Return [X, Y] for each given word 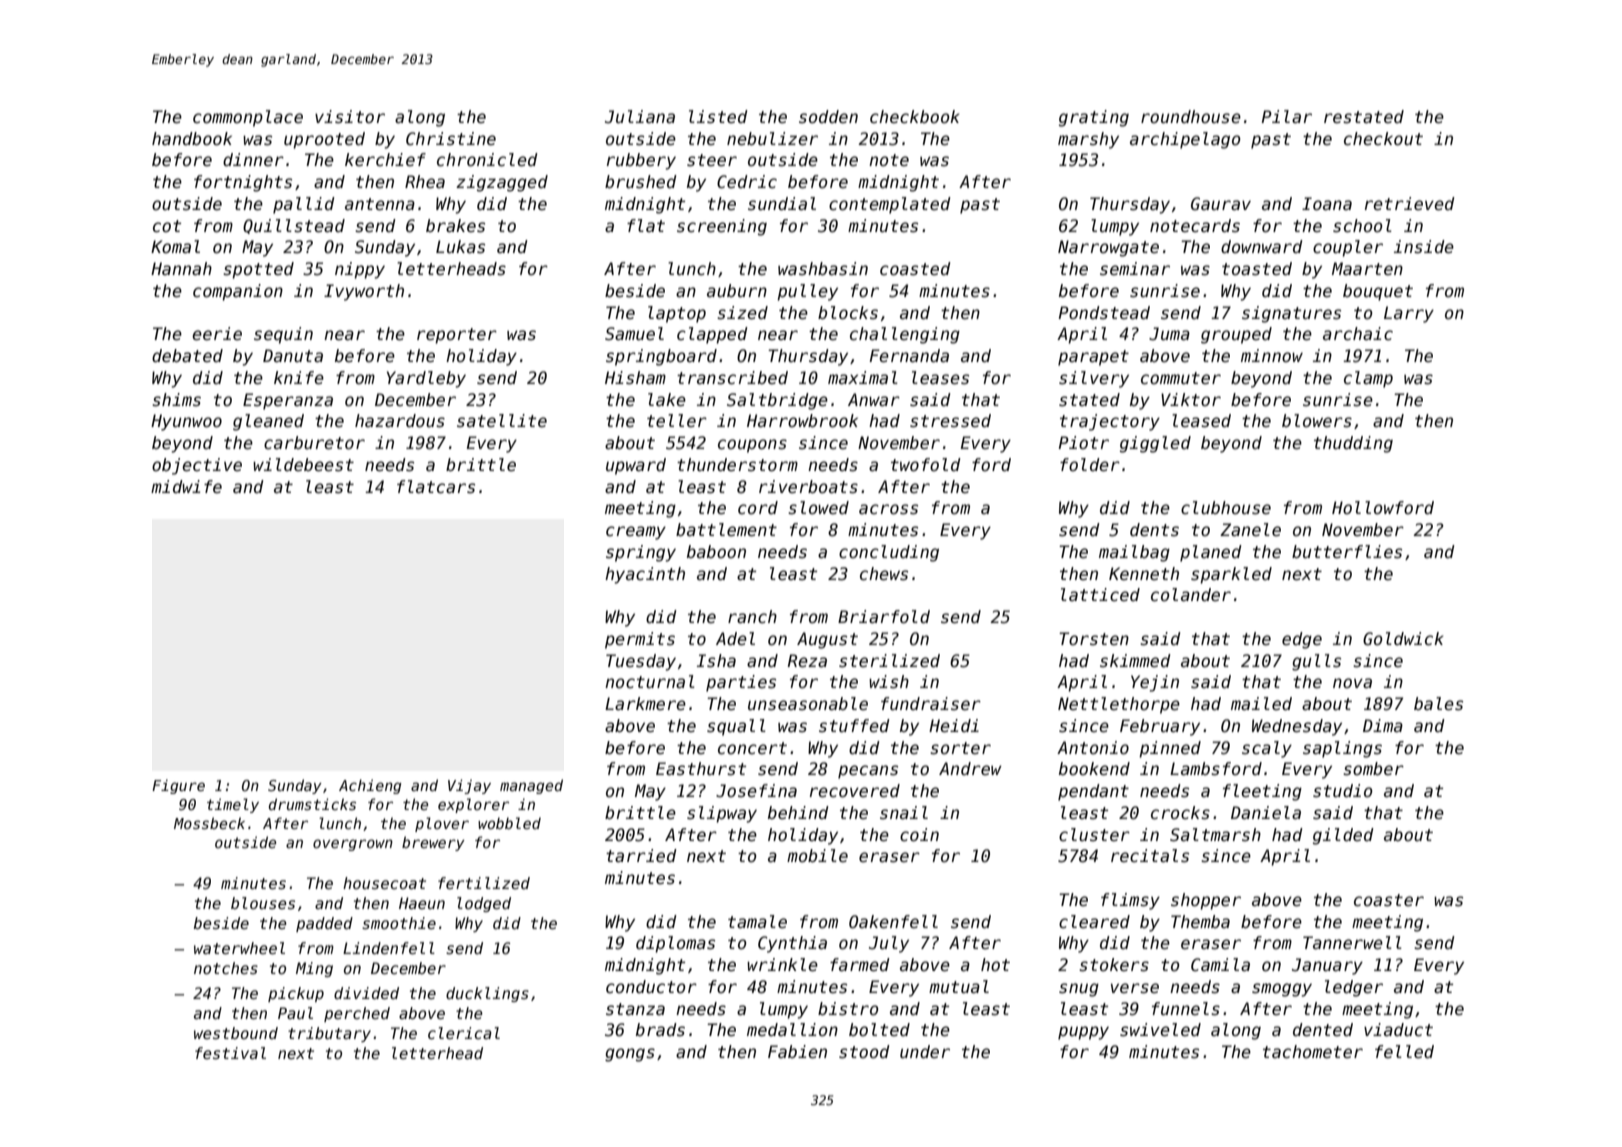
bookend [1094, 769]
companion [238, 292]
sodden [828, 117]
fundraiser [931, 704]
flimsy [1130, 901]
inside [1424, 247]
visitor [350, 117]
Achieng [370, 786]
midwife [186, 487]
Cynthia [792, 944]
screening [722, 227]
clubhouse [1226, 508]
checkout [1383, 139]
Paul [295, 1013]
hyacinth [645, 575]
